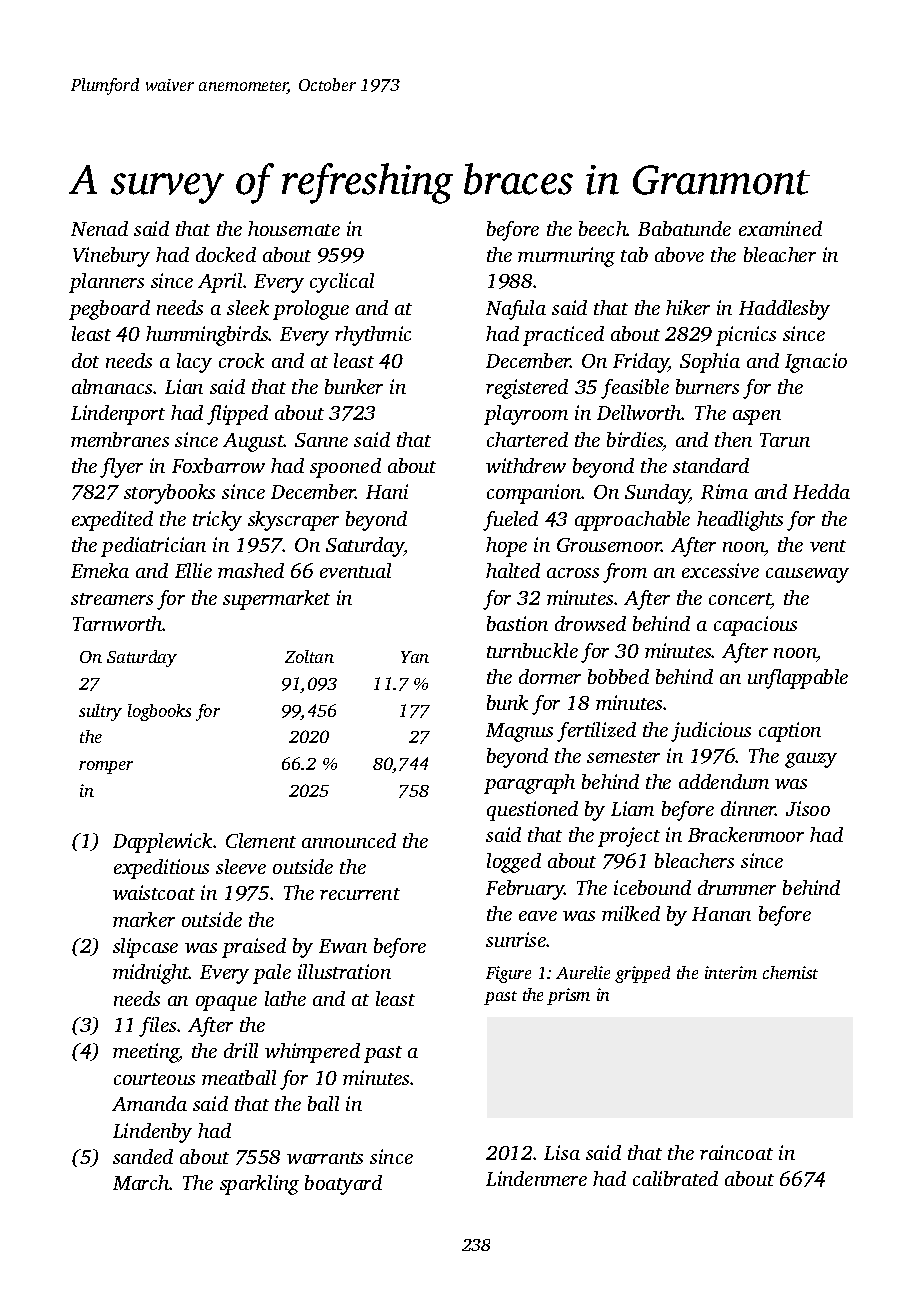 Image resolution: width=924 pixels, height=1311 pixels. What do you see at coordinates (220, 283) in the page?
I see `April` at bounding box center [220, 283].
